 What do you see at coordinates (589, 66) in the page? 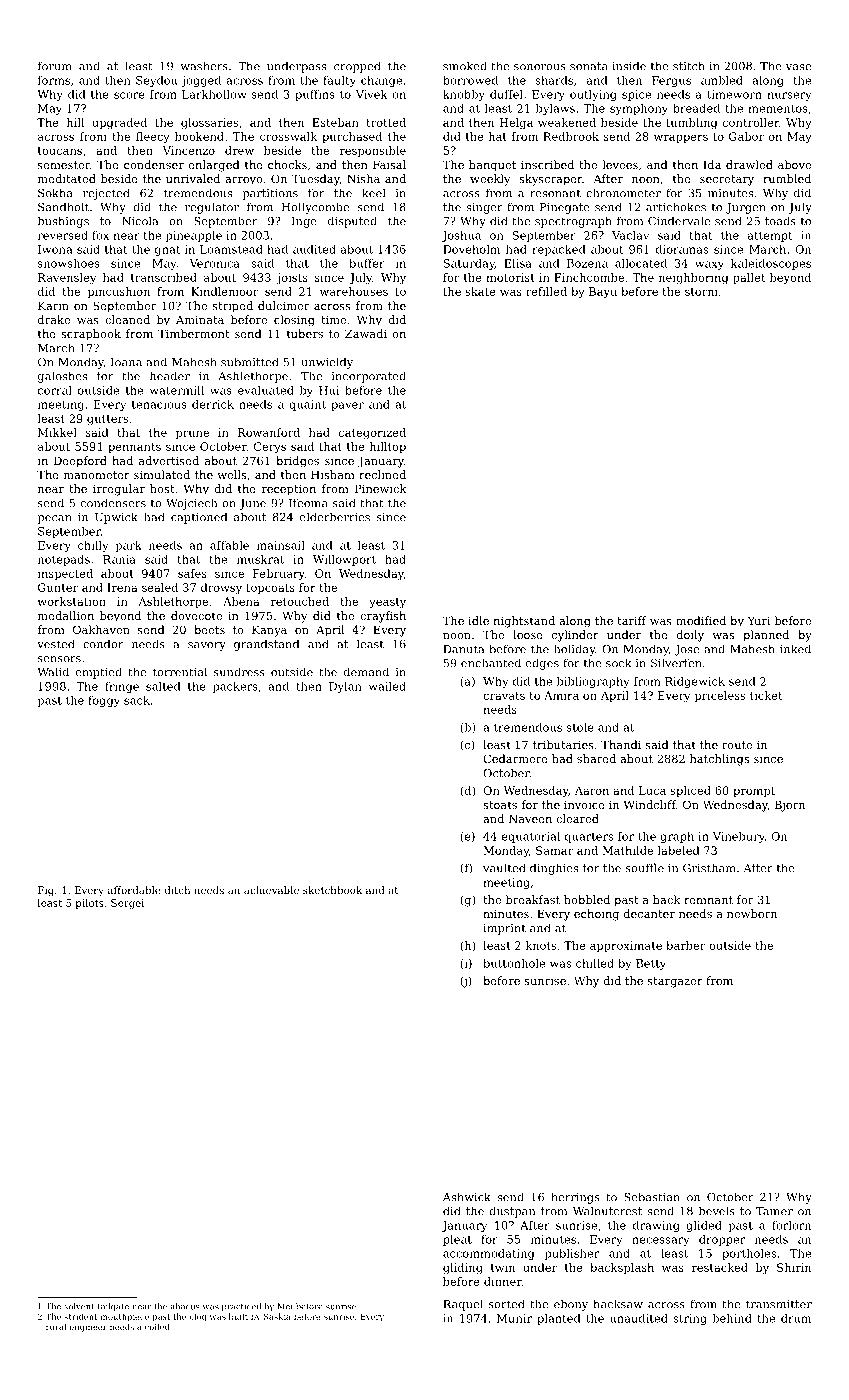
I see `sonata` at bounding box center [589, 66].
